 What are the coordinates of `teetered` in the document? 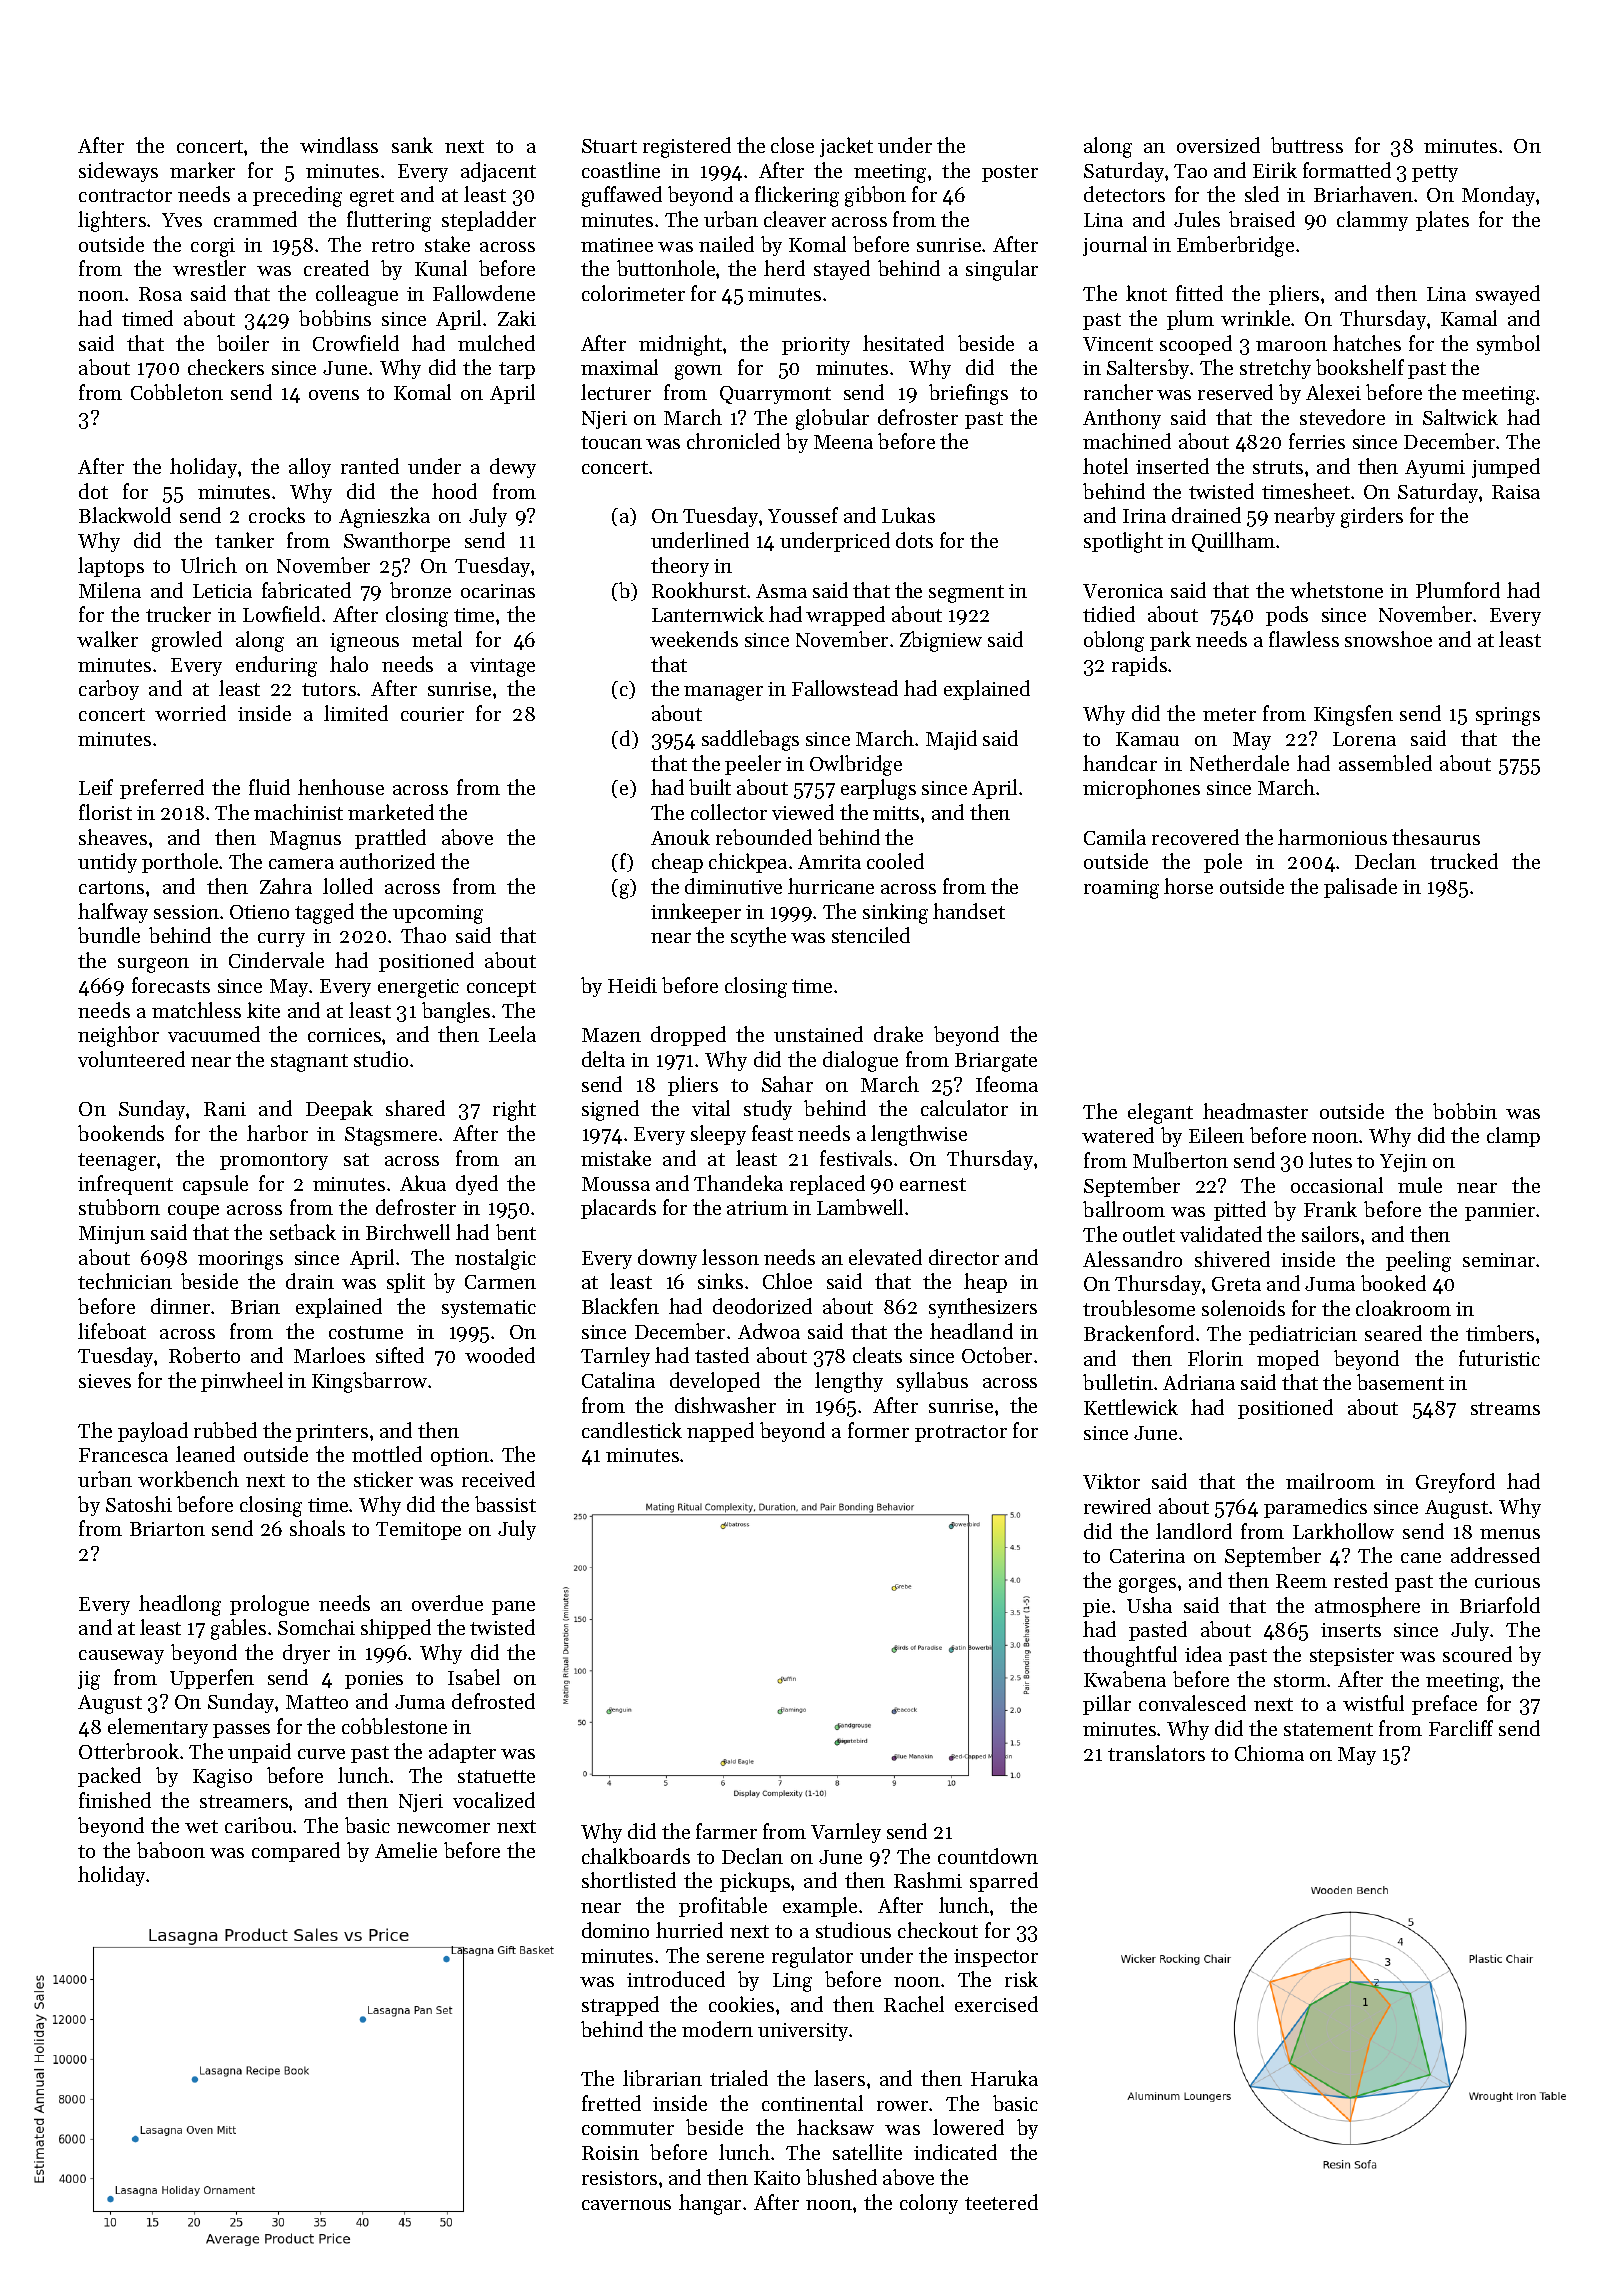 It's located at (1001, 2202).
